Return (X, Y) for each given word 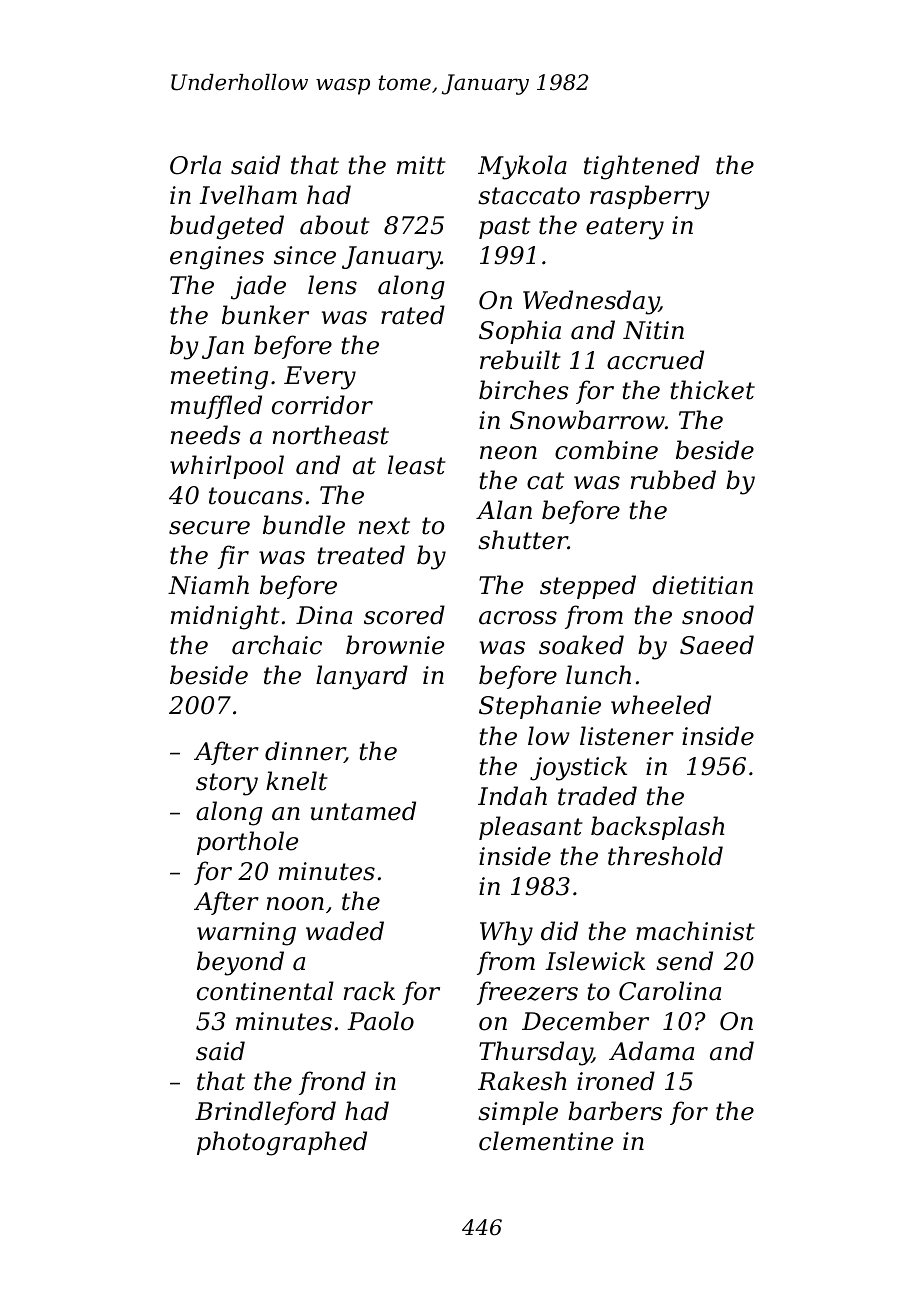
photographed (282, 1143)
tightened (642, 167)
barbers (615, 1111)
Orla (195, 165)
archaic (277, 645)
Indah (512, 796)
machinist (695, 931)
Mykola (522, 167)
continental (265, 991)
